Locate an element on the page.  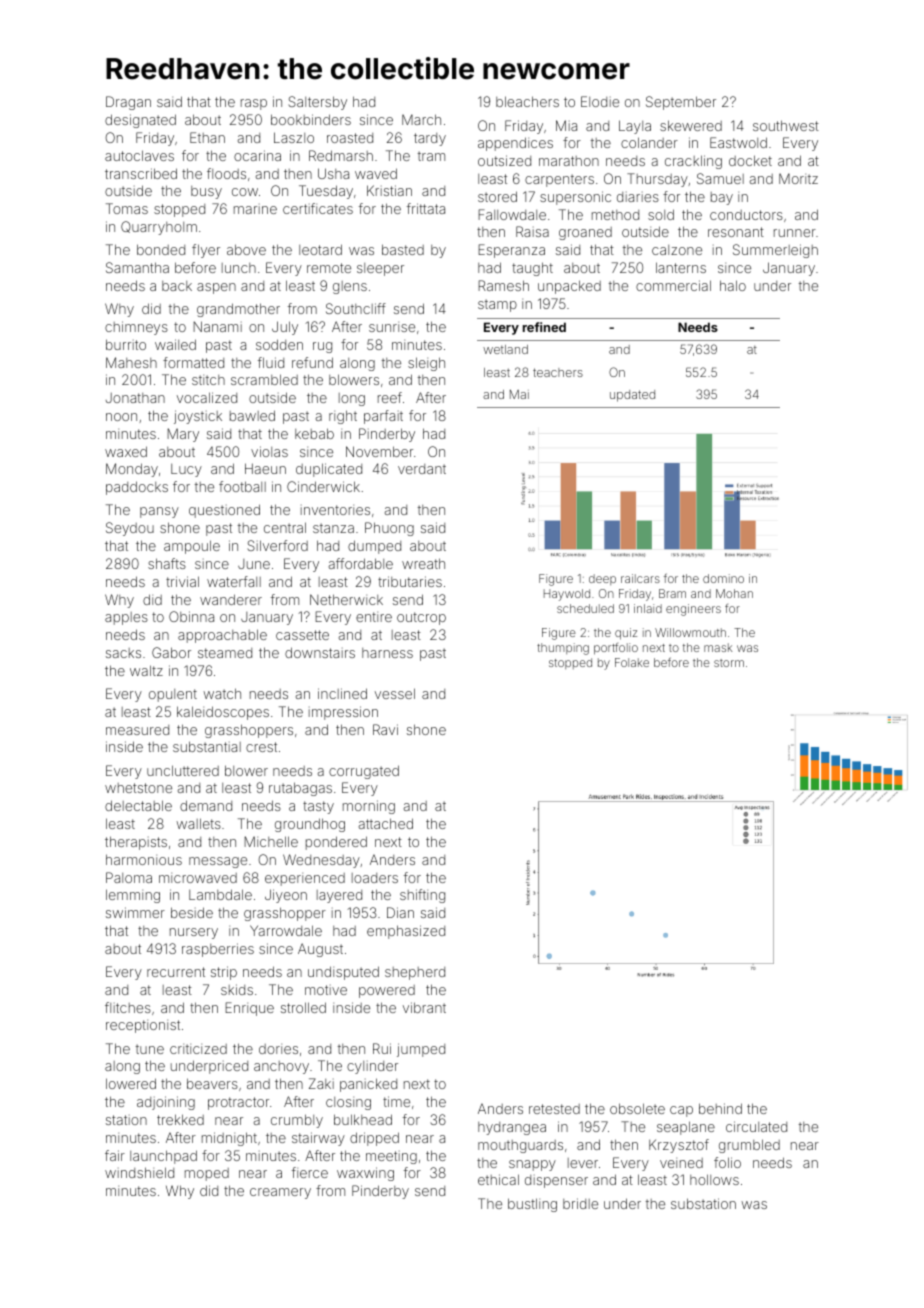
midnight is located at coordinates (229, 1139).
